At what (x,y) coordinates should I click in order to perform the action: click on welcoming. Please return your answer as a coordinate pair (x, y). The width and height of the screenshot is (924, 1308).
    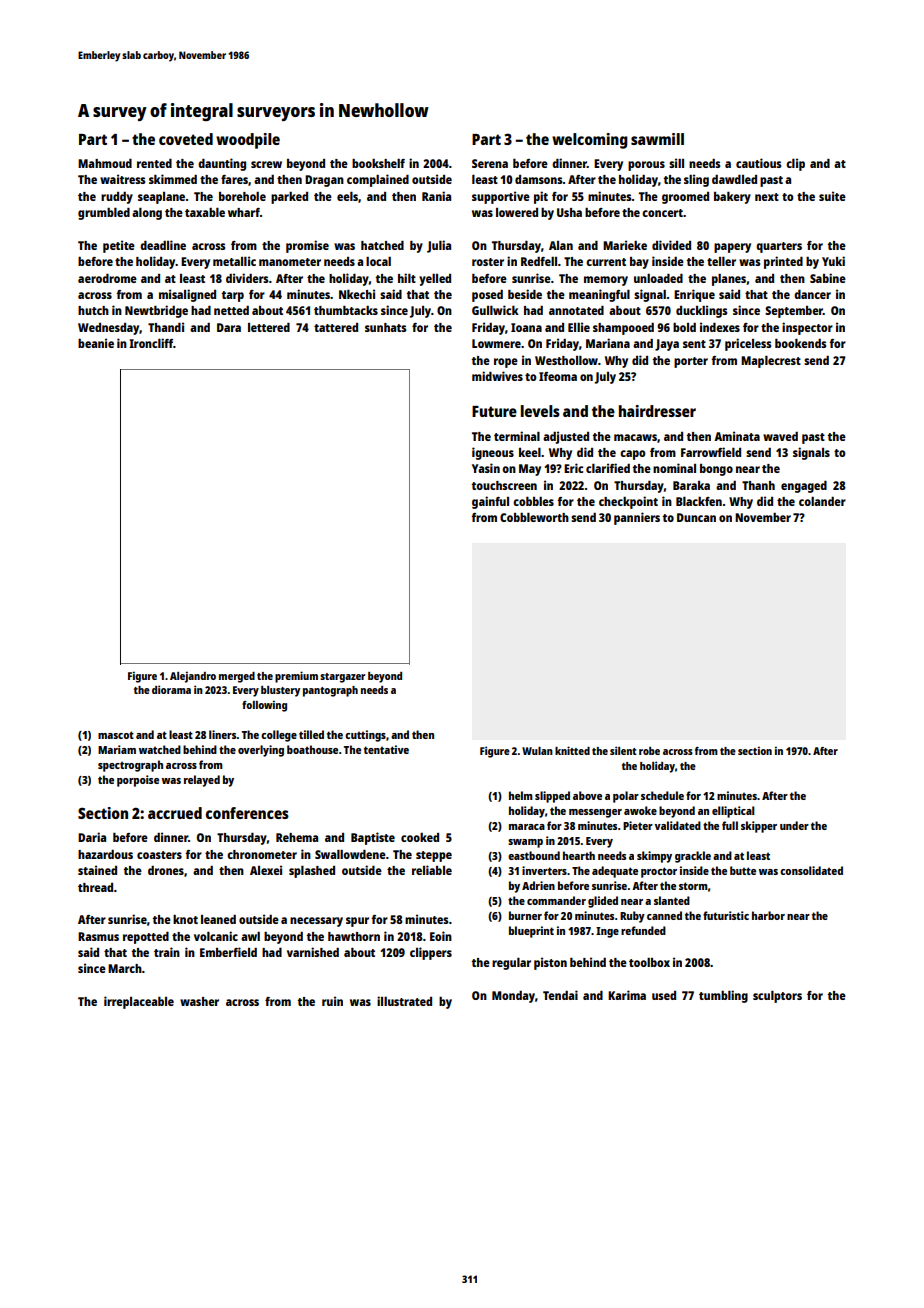
    Looking at the image, I should click on (590, 141).
